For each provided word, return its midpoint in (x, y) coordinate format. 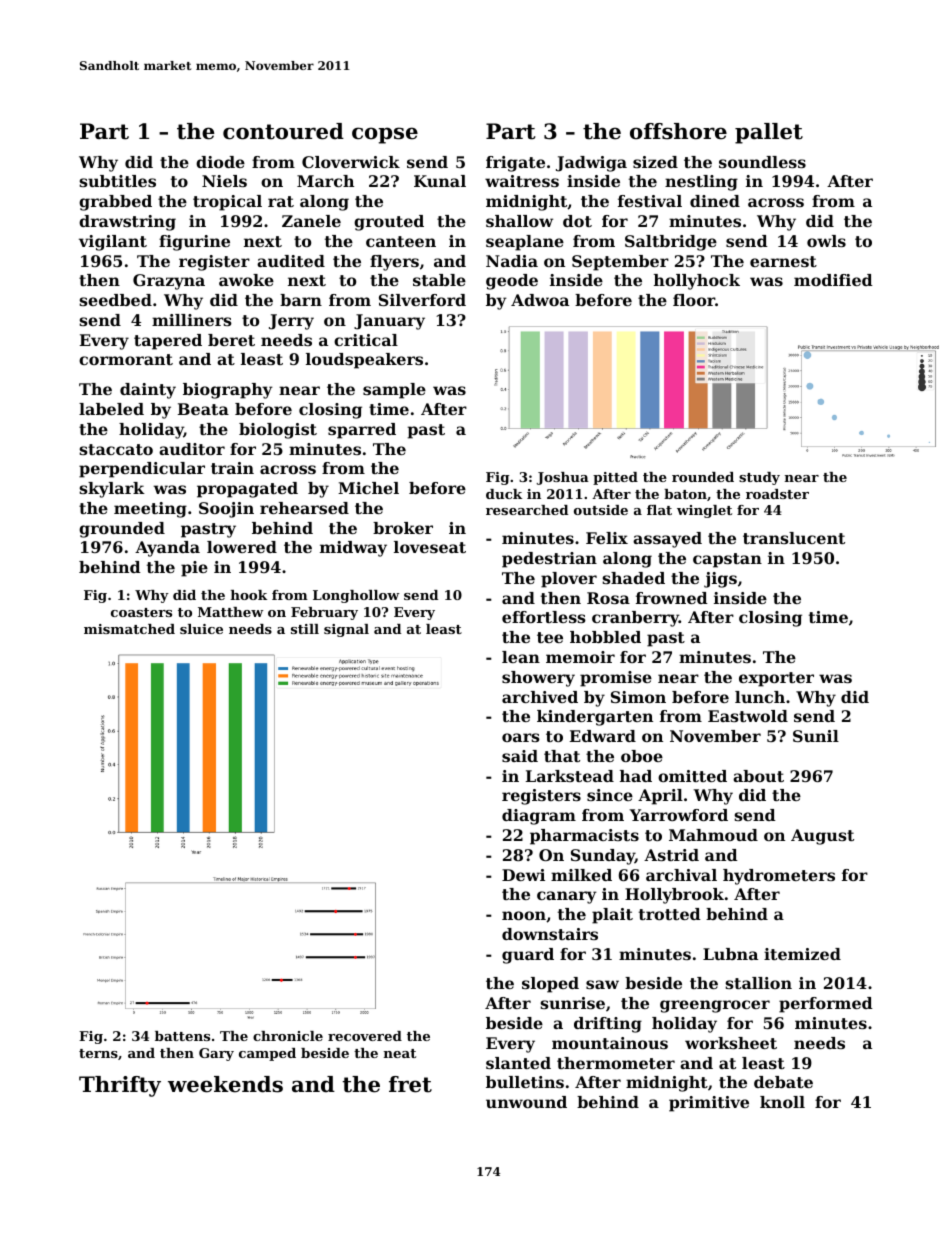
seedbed (115, 300)
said (520, 756)
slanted (518, 1063)
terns (98, 1053)
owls (826, 241)
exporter (776, 679)
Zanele (311, 221)
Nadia (512, 261)
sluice (201, 629)
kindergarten (595, 718)
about (758, 776)
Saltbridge (671, 243)
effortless (544, 617)
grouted (389, 223)
